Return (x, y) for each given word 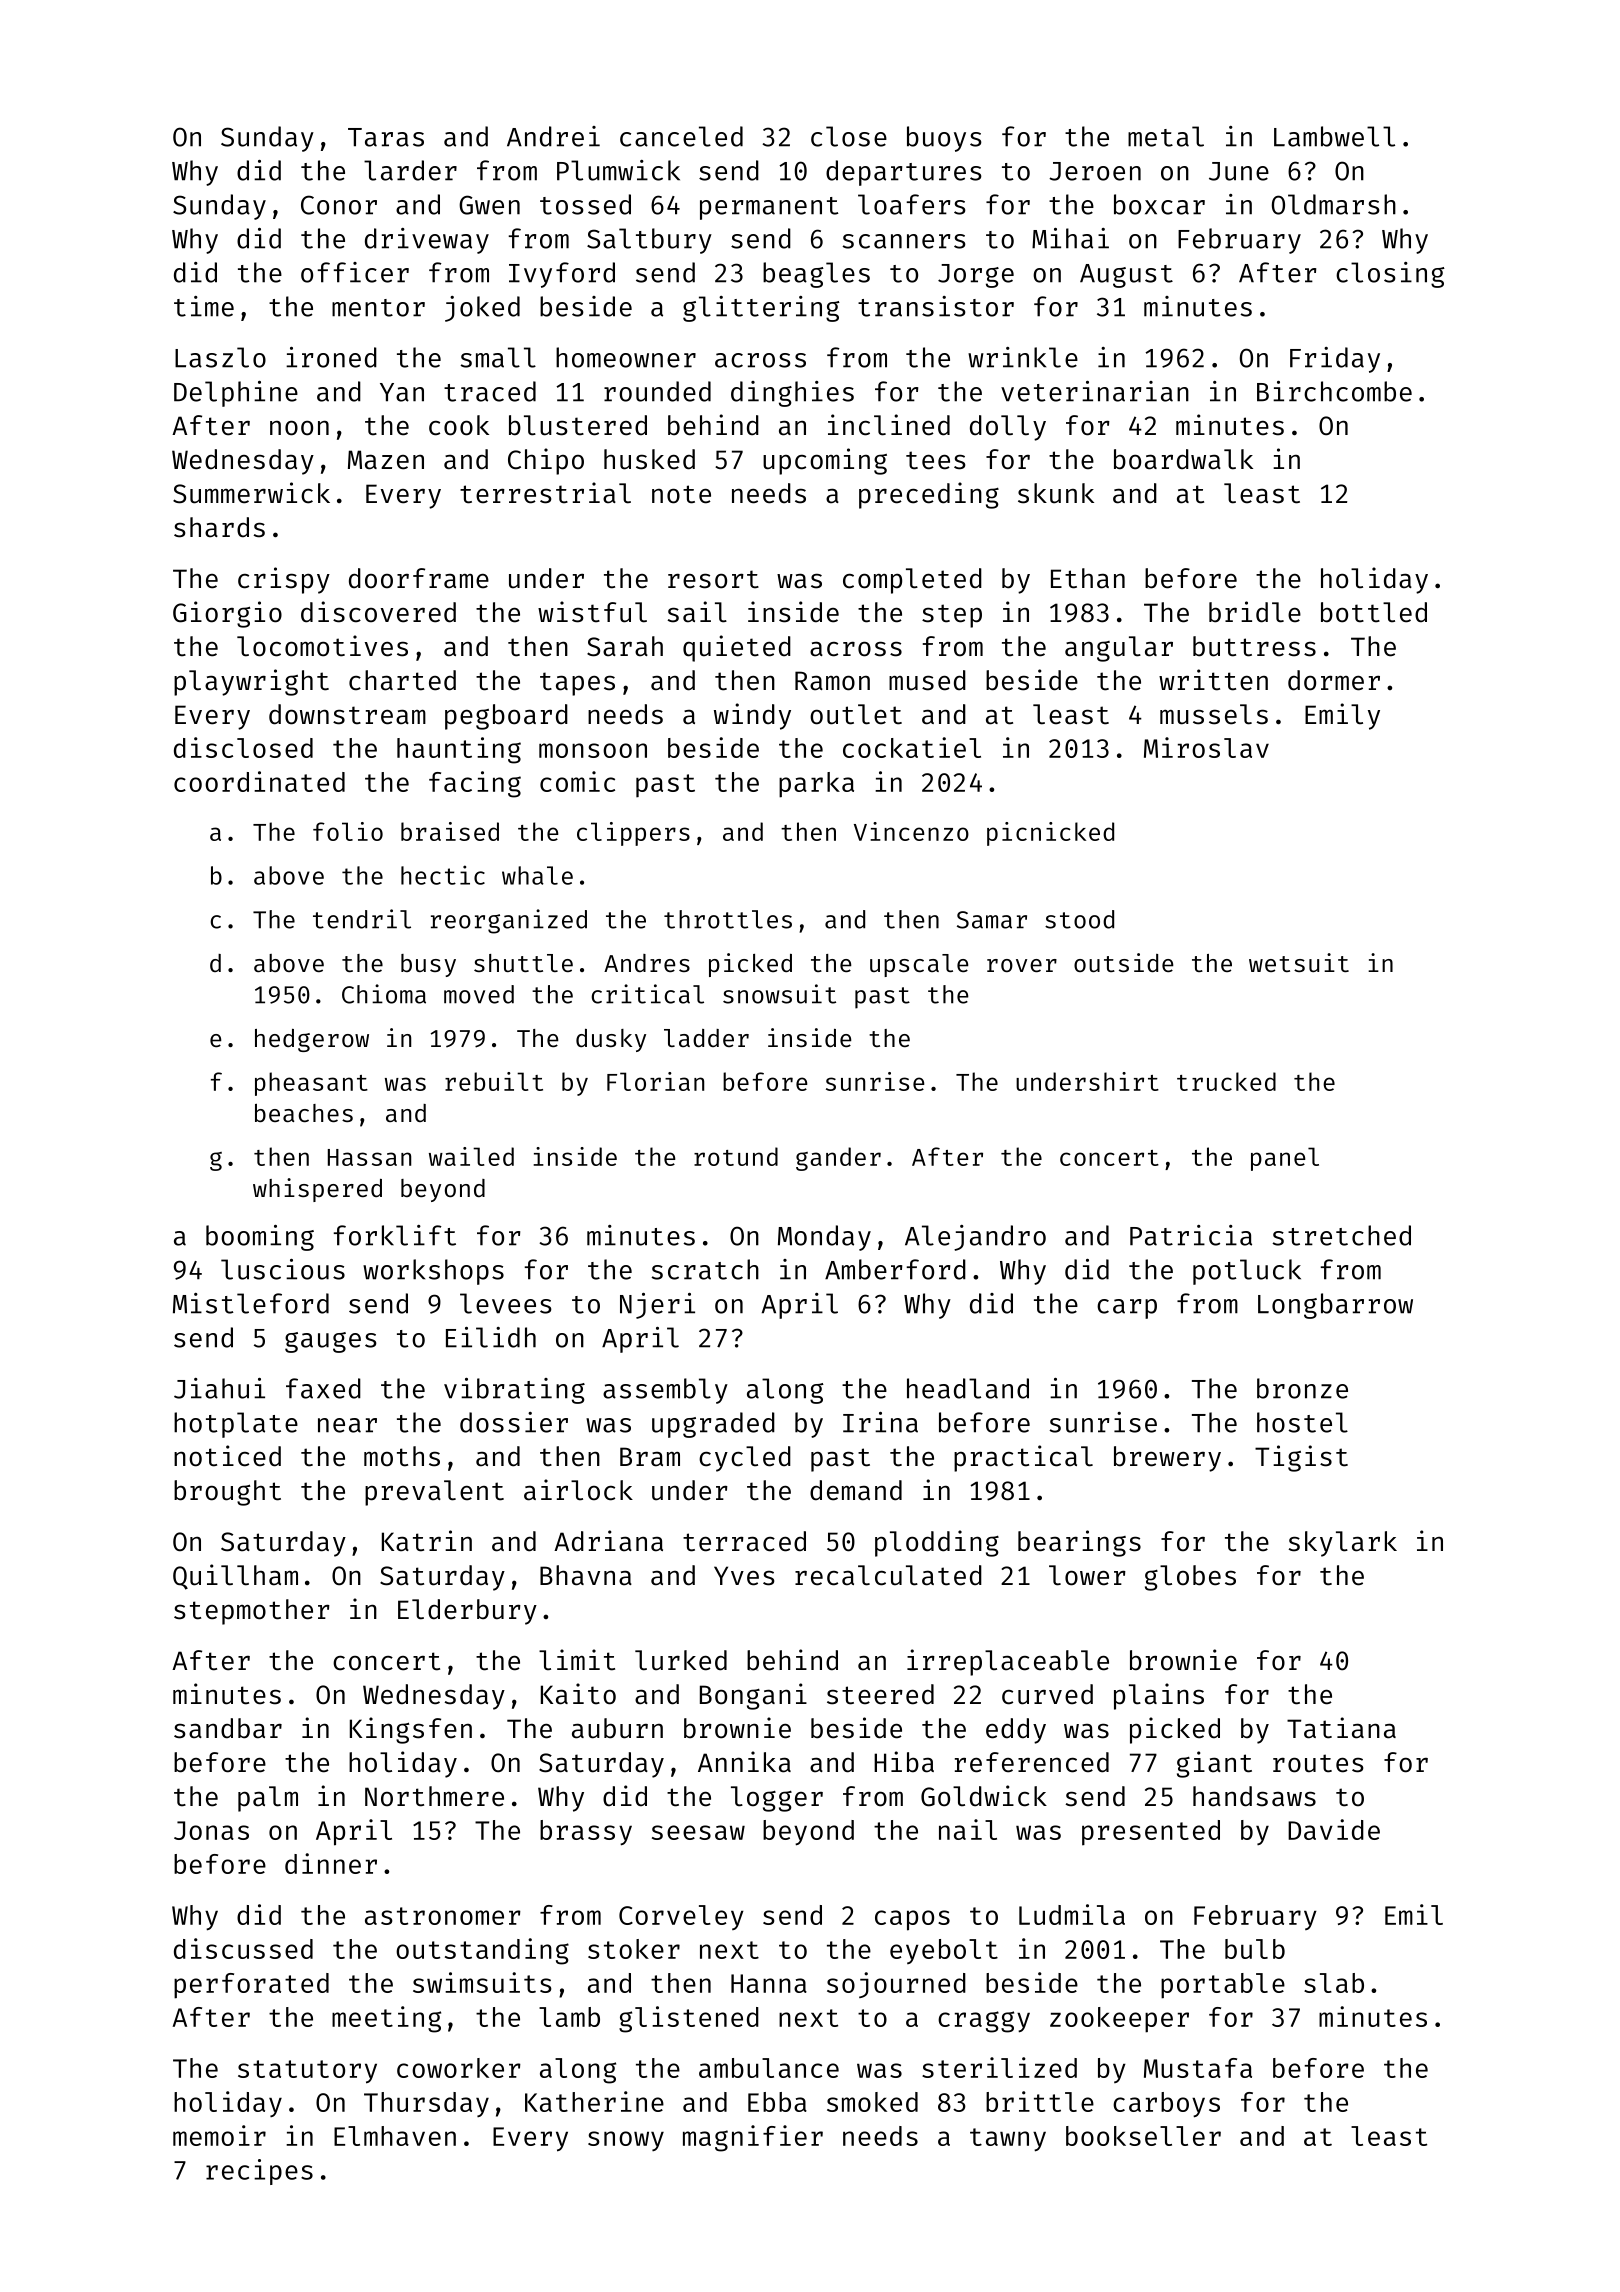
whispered (317, 1190)
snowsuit (779, 994)
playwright (251, 682)
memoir (219, 2135)
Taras (386, 137)
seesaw (698, 1832)
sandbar (228, 1728)
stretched (1341, 1235)
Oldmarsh (1334, 204)
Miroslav (1206, 747)
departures (904, 173)
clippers (633, 834)
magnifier (753, 2138)
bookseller (1143, 2136)
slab (1334, 1983)
